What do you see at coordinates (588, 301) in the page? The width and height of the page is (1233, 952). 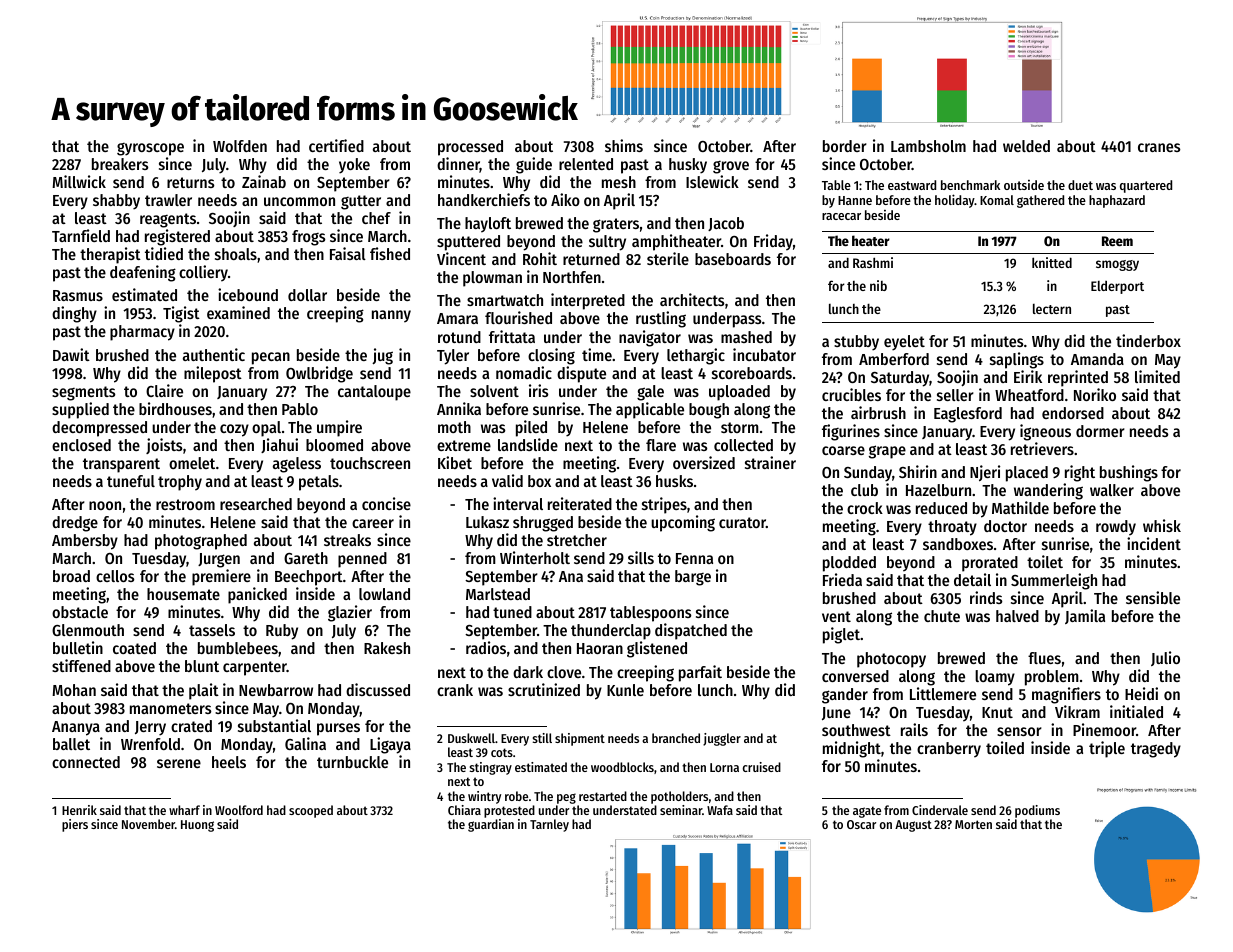 I see `interpreted` at bounding box center [588, 301].
